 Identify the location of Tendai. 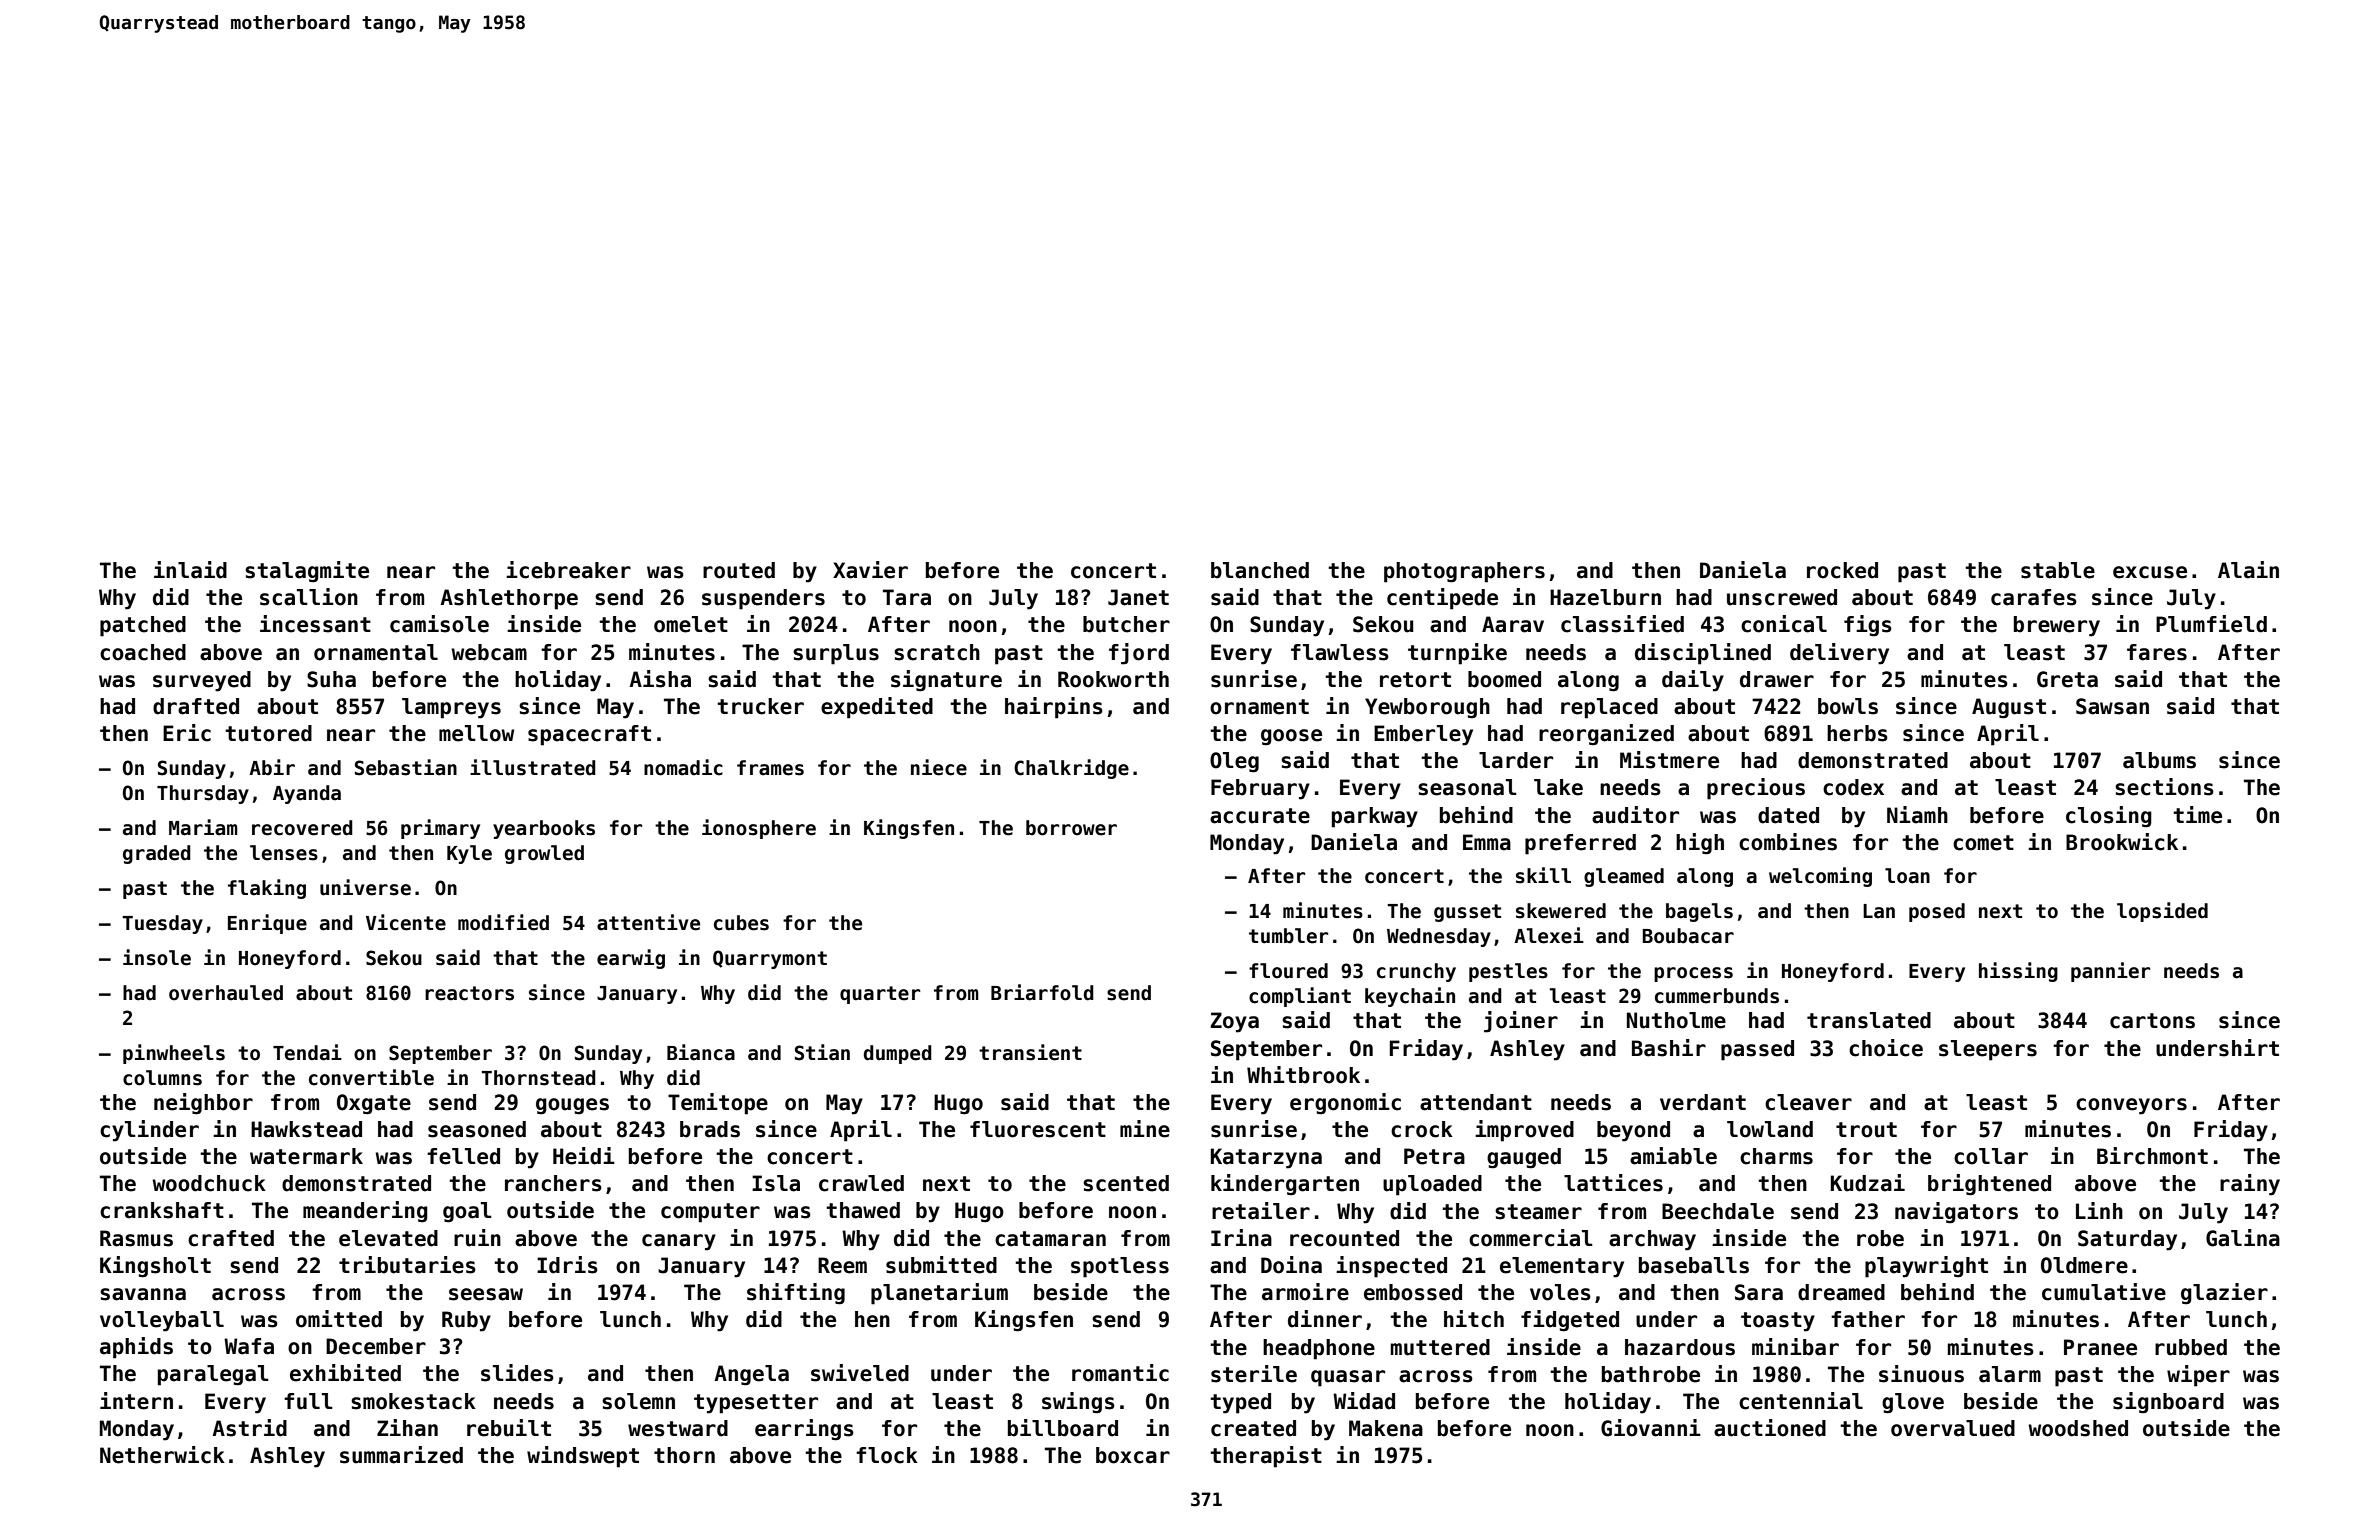
(307, 1052).
